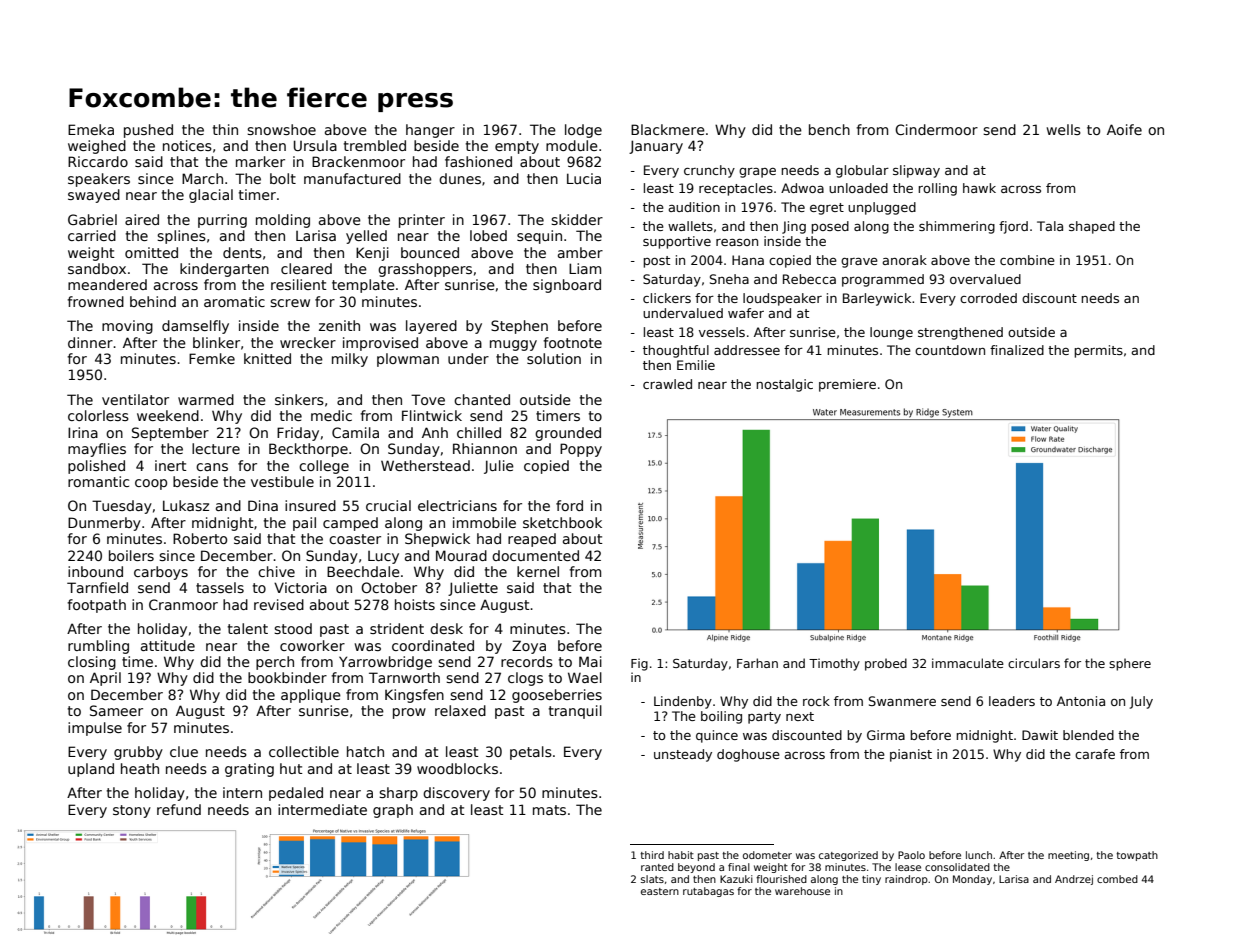 The height and width of the screenshot is (952, 1233). I want to click on aromatic, so click(234, 301).
